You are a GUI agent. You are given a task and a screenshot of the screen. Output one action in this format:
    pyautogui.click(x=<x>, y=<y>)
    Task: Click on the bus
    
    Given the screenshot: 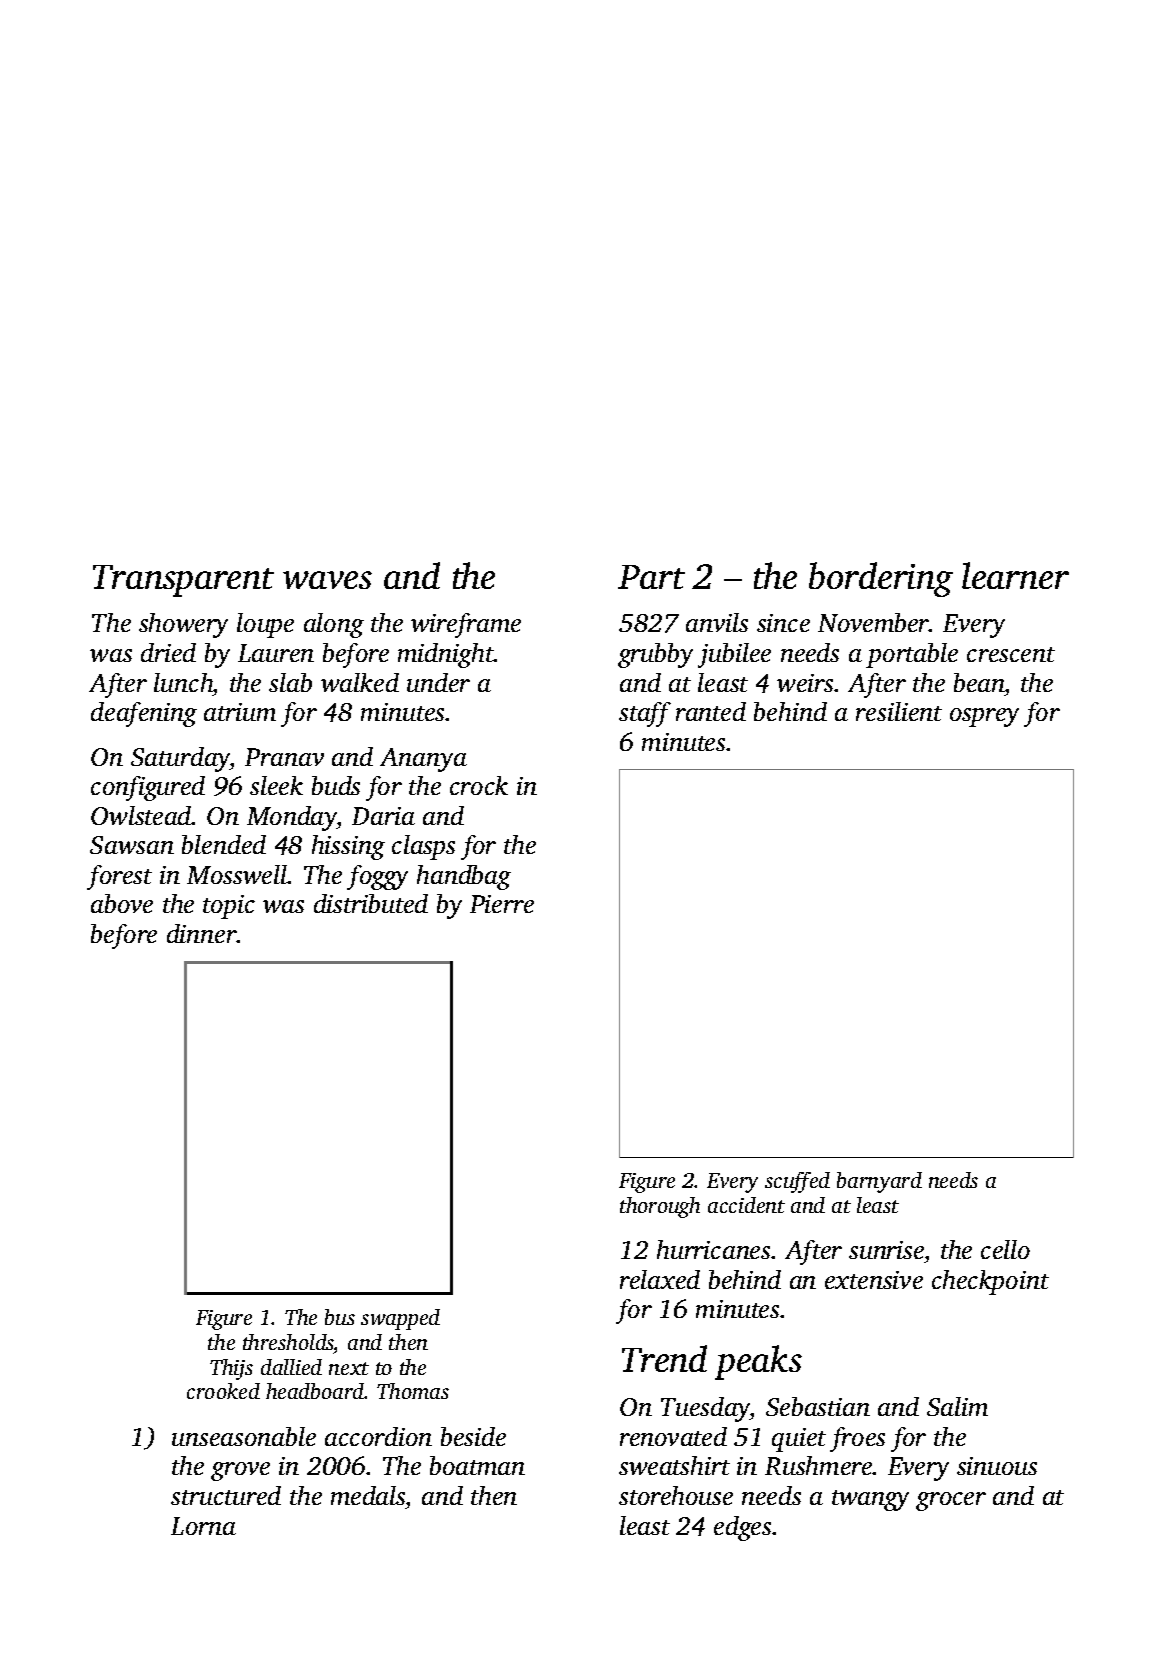 What is the action you would take?
    pyautogui.click(x=340, y=1317)
